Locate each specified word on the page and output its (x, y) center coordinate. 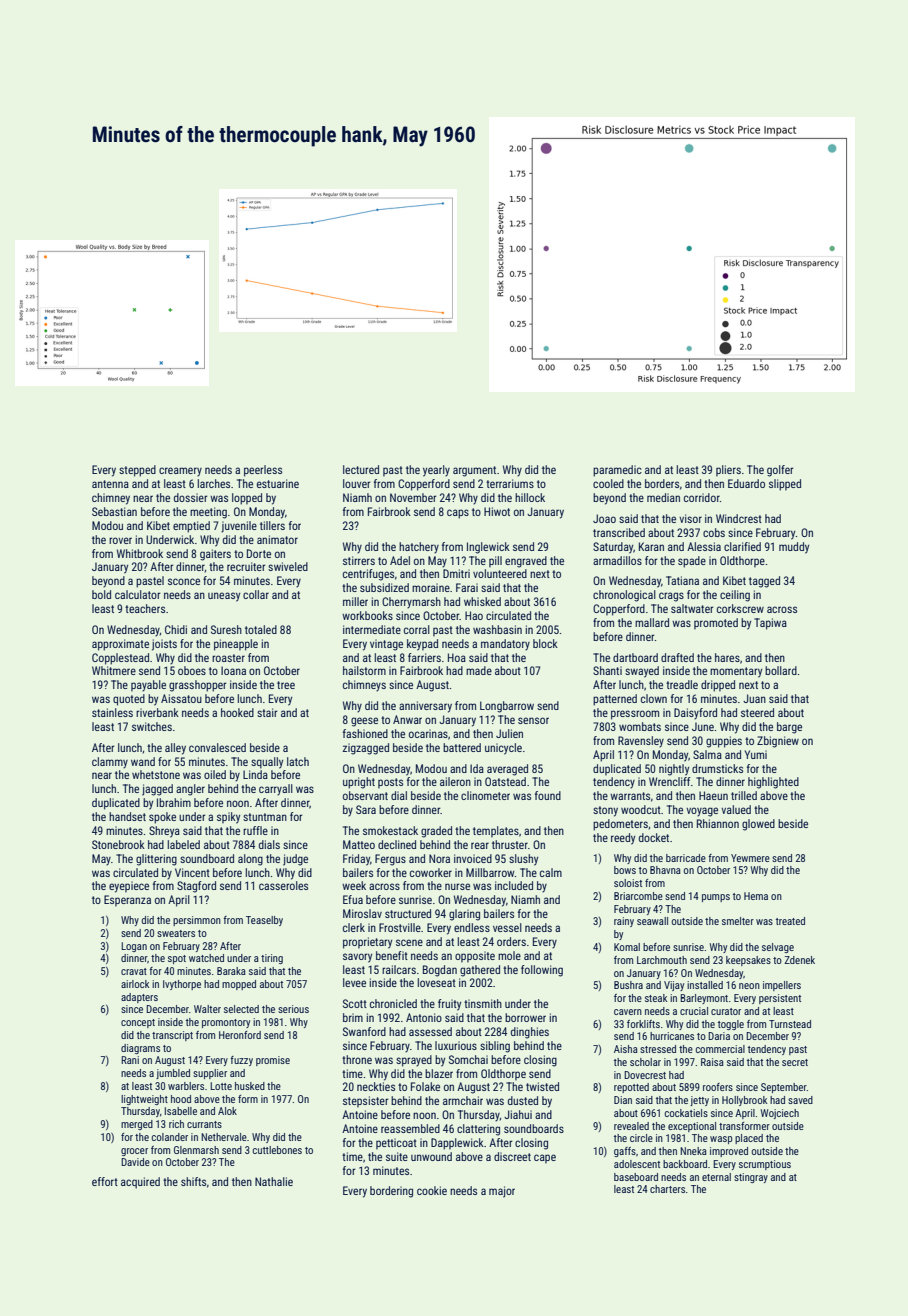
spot (177, 959)
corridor (702, 497)
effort (105, 1181)
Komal (627, 947)
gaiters (215, 555)
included (514, 885)
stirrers (359, 560)
